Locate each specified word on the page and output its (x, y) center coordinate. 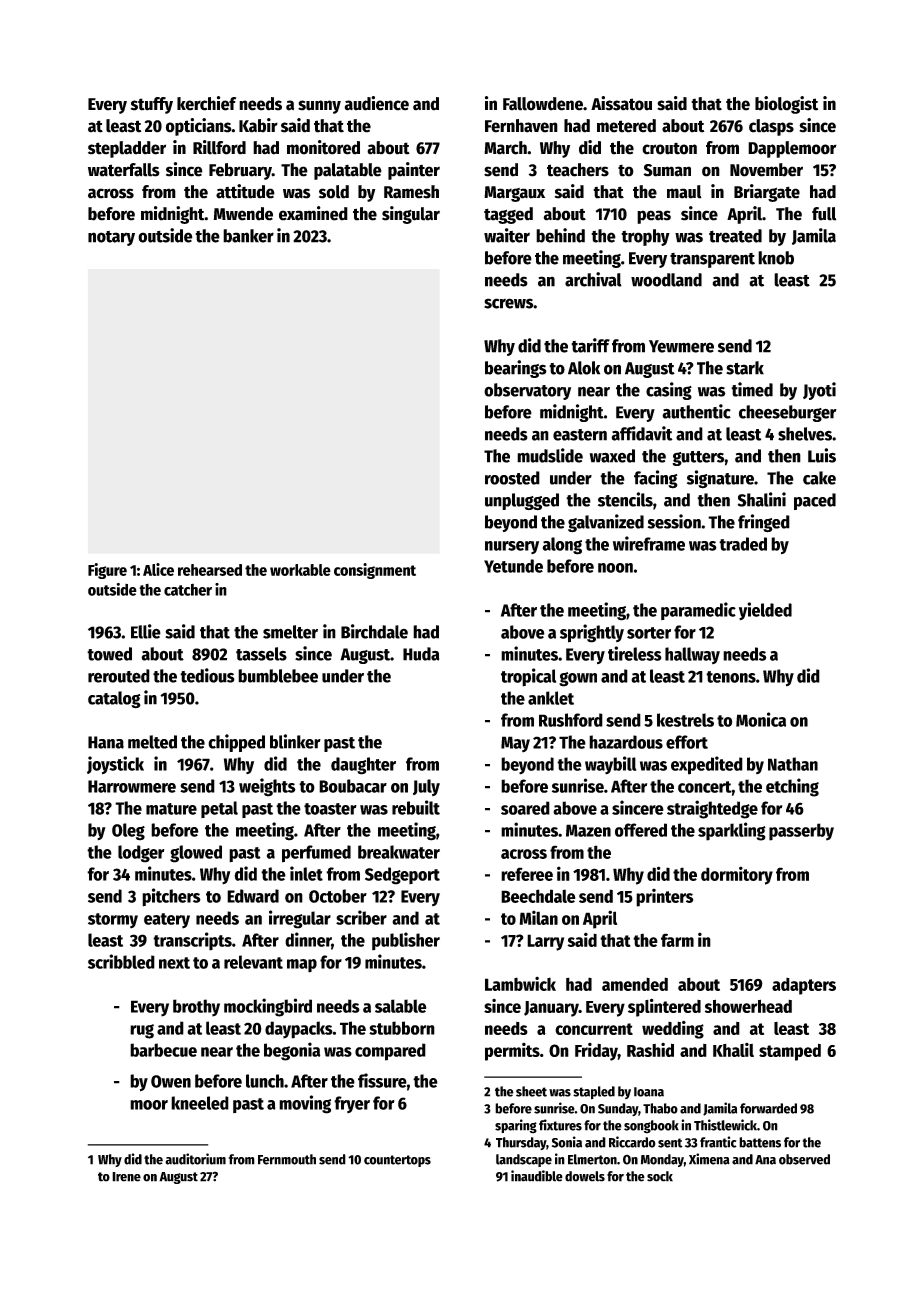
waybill (610, 765)
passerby (801, 832)
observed (804, 1159)
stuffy (152, 105)
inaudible (537, 1176)
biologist (786, 105)
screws (508, 303)
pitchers (171, 897)
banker (248, 236)
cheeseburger (788, 413)
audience (376, 103)
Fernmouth (287, 1159)
